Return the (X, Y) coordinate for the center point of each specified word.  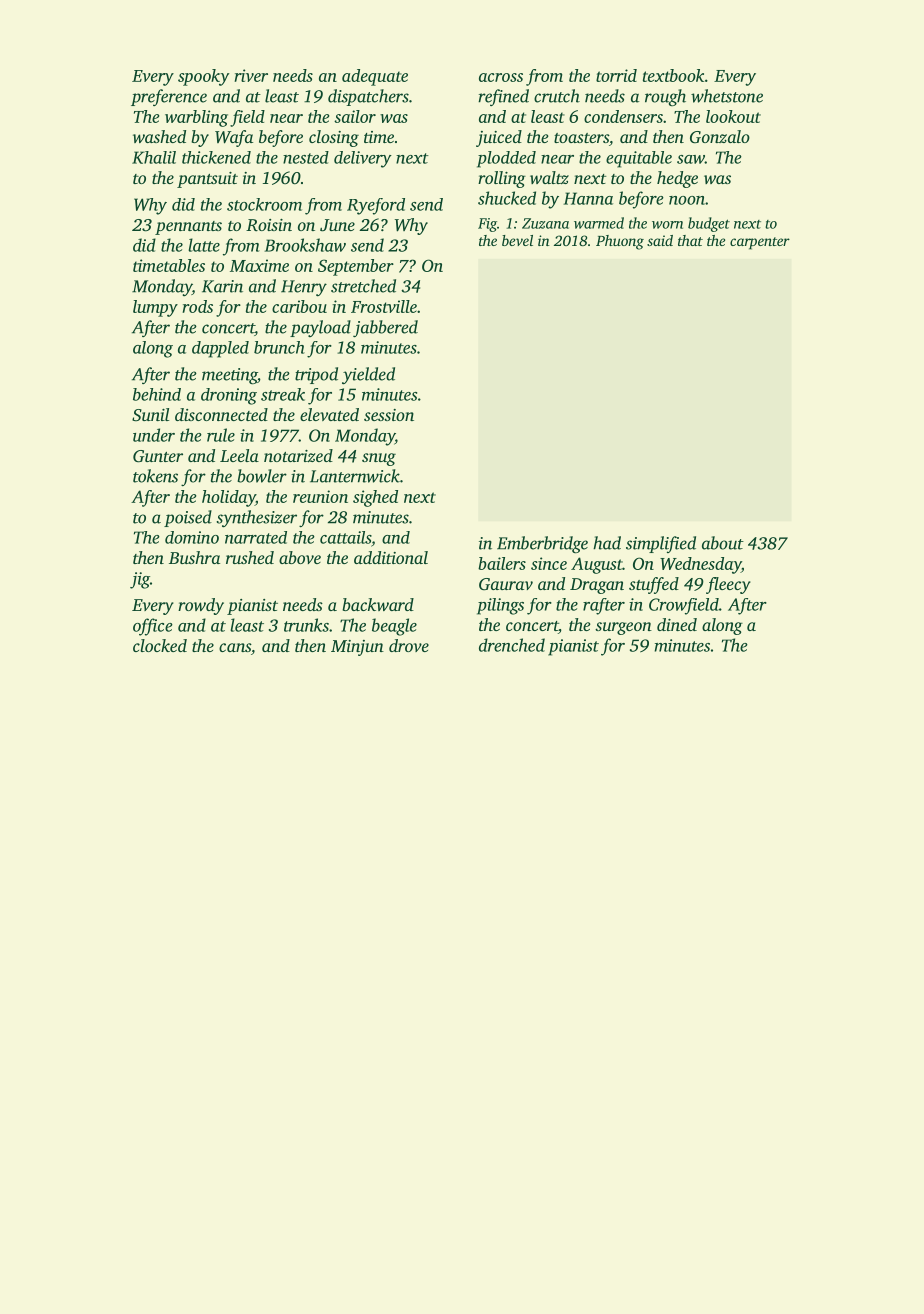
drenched (512, 645)
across (501, 77)
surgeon (623, 628)
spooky (204, 77)
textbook (673, 75)
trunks (306, 625)
